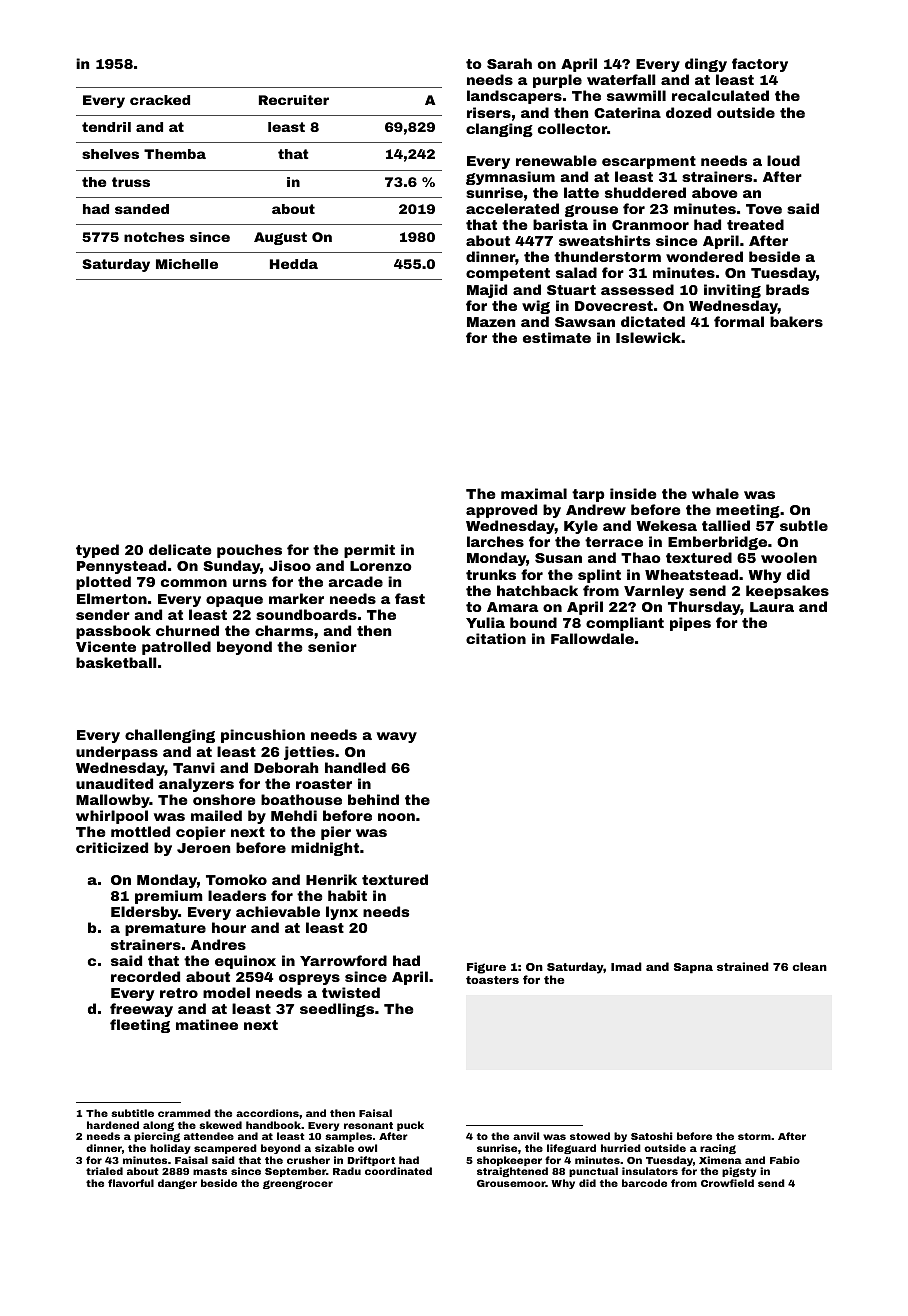 The height and width of the page is (1316, 908). What do you see at coordinates (499, 130) in the page?
I see `clanging` at bounding box center [499, 130].
